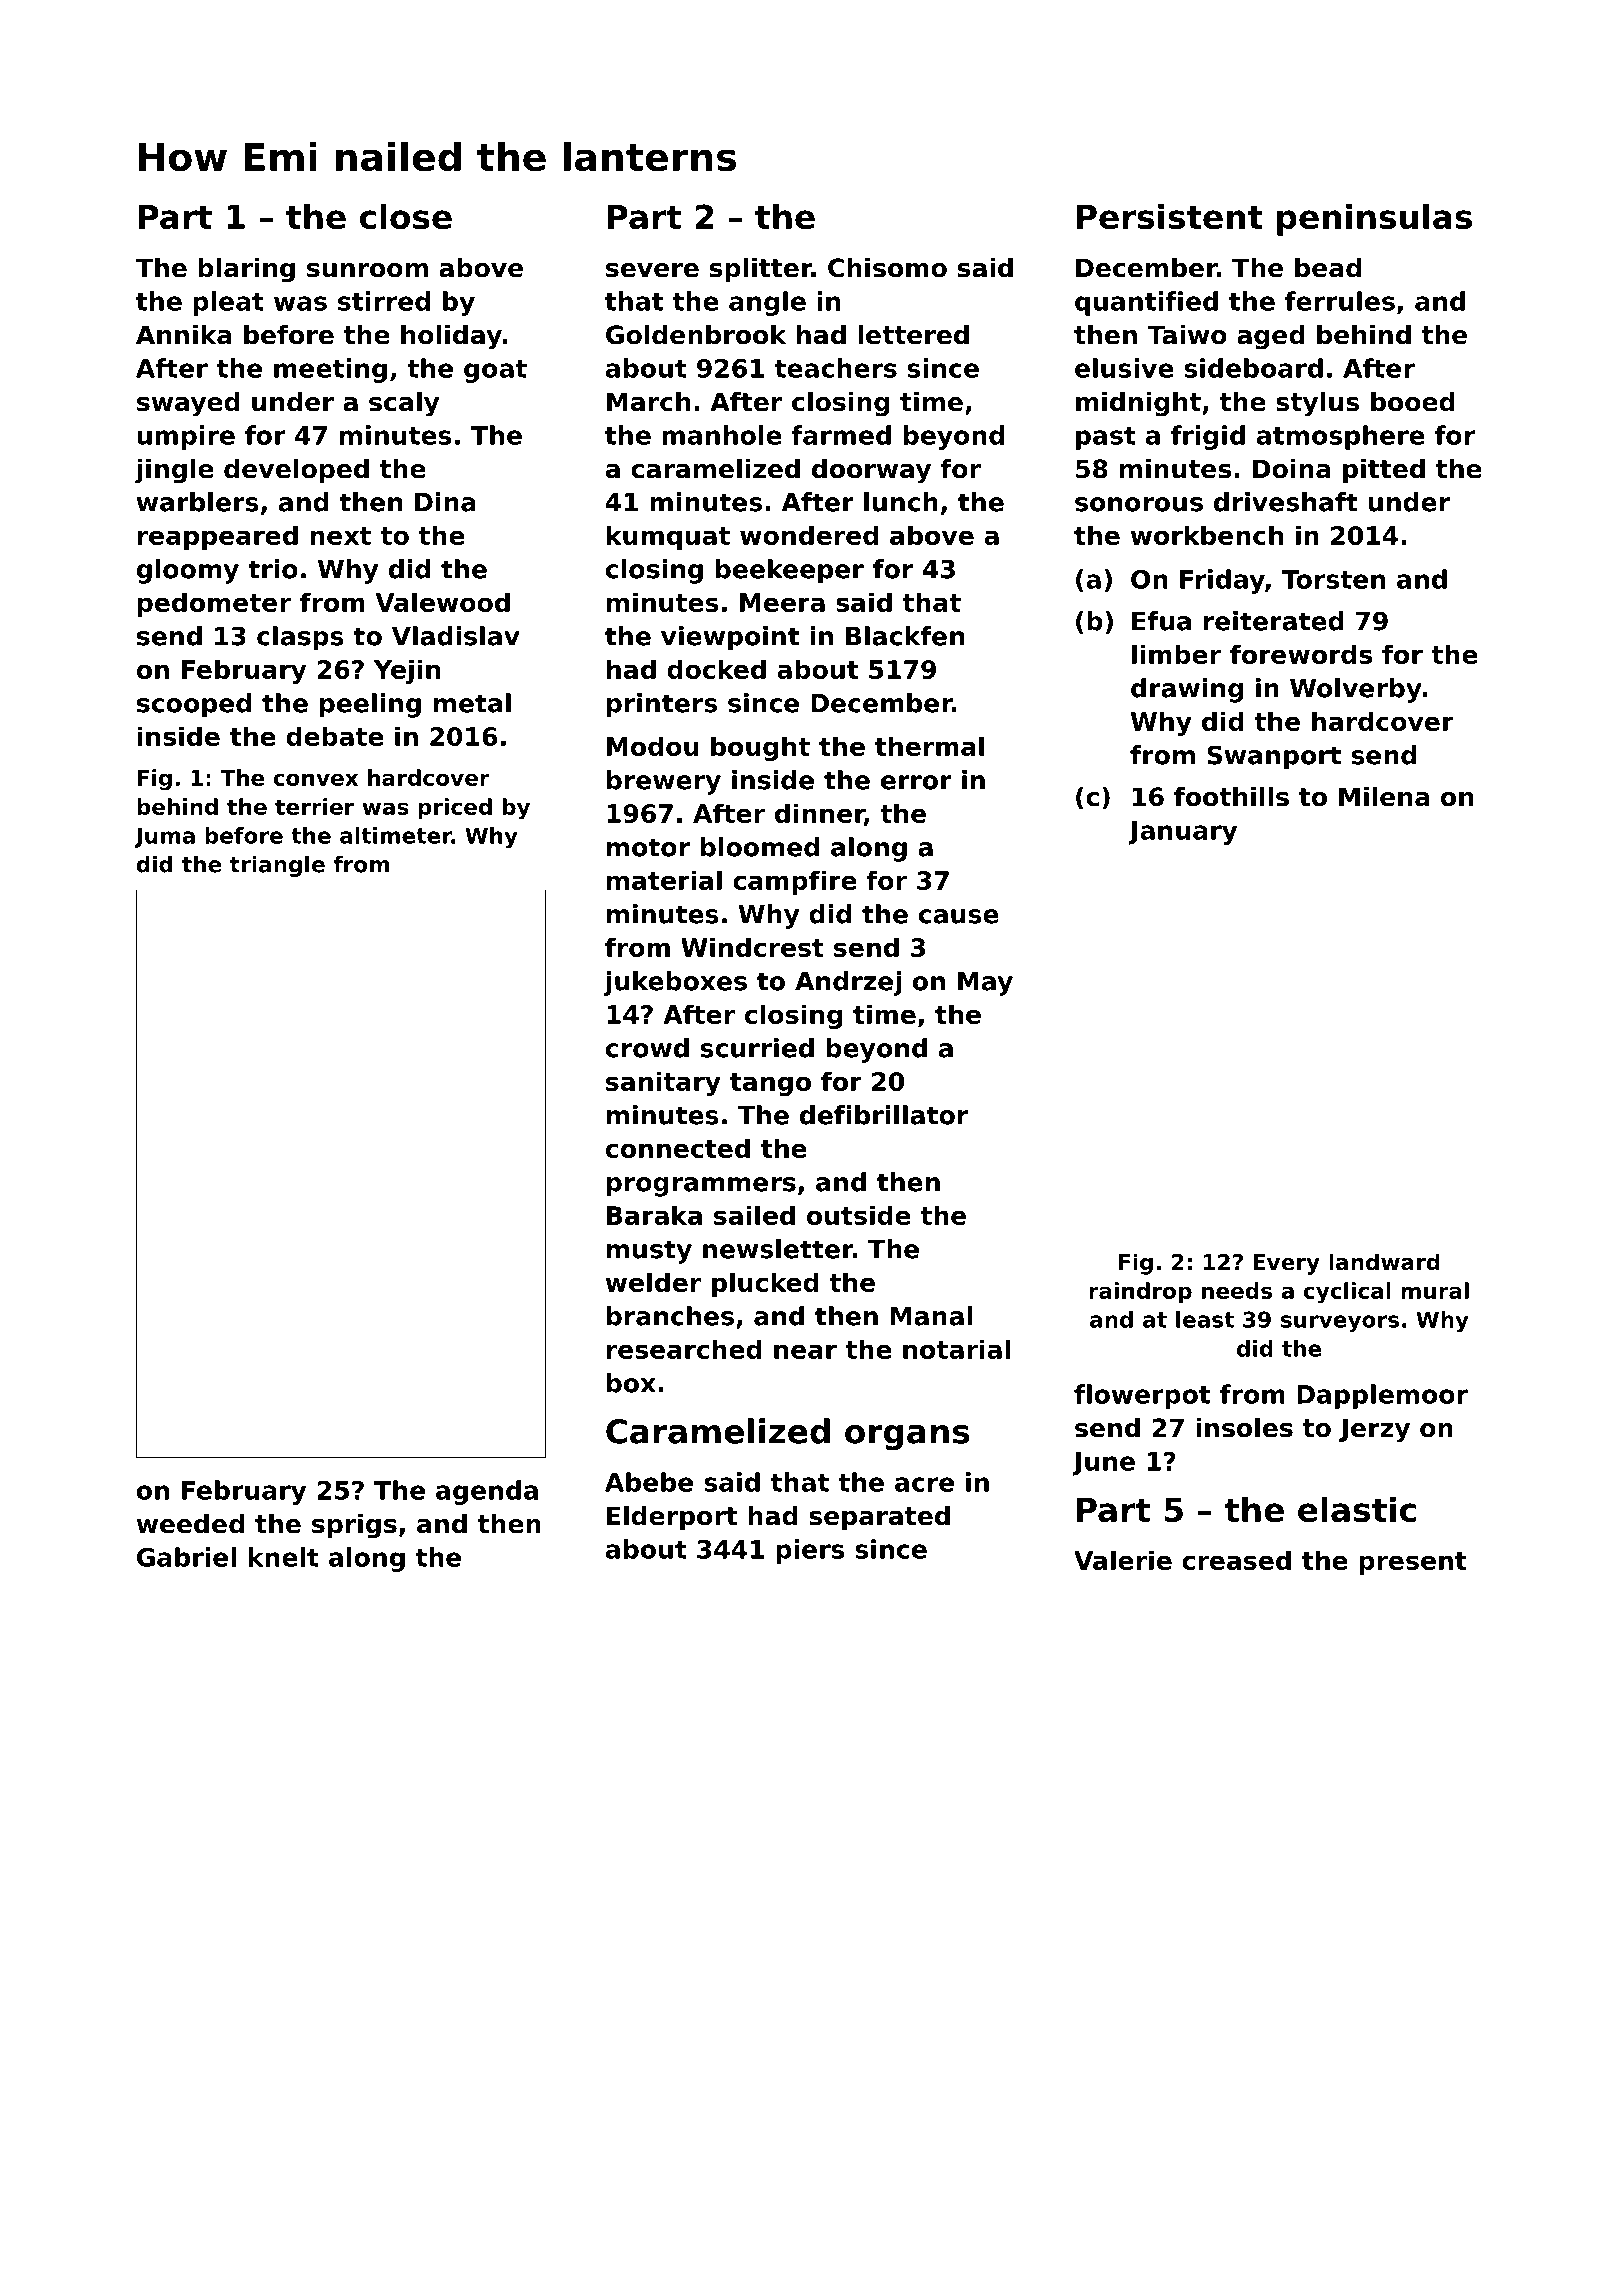  Describe the element at coordinates (672, 1518) in the image. I see `Elderport` at that location.
